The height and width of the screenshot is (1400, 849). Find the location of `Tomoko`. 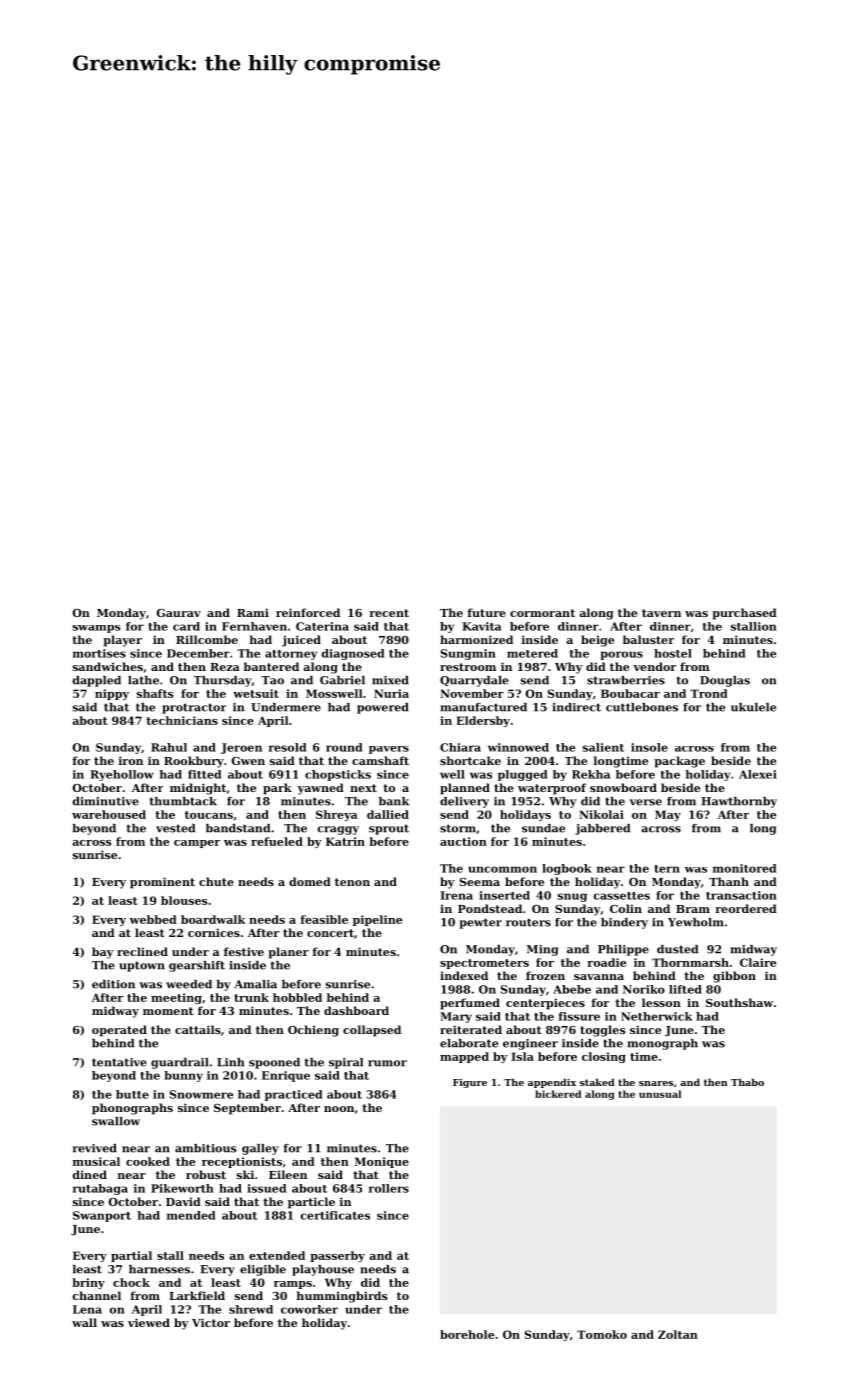

Tomoko is located at coordinates (602, 1334).
